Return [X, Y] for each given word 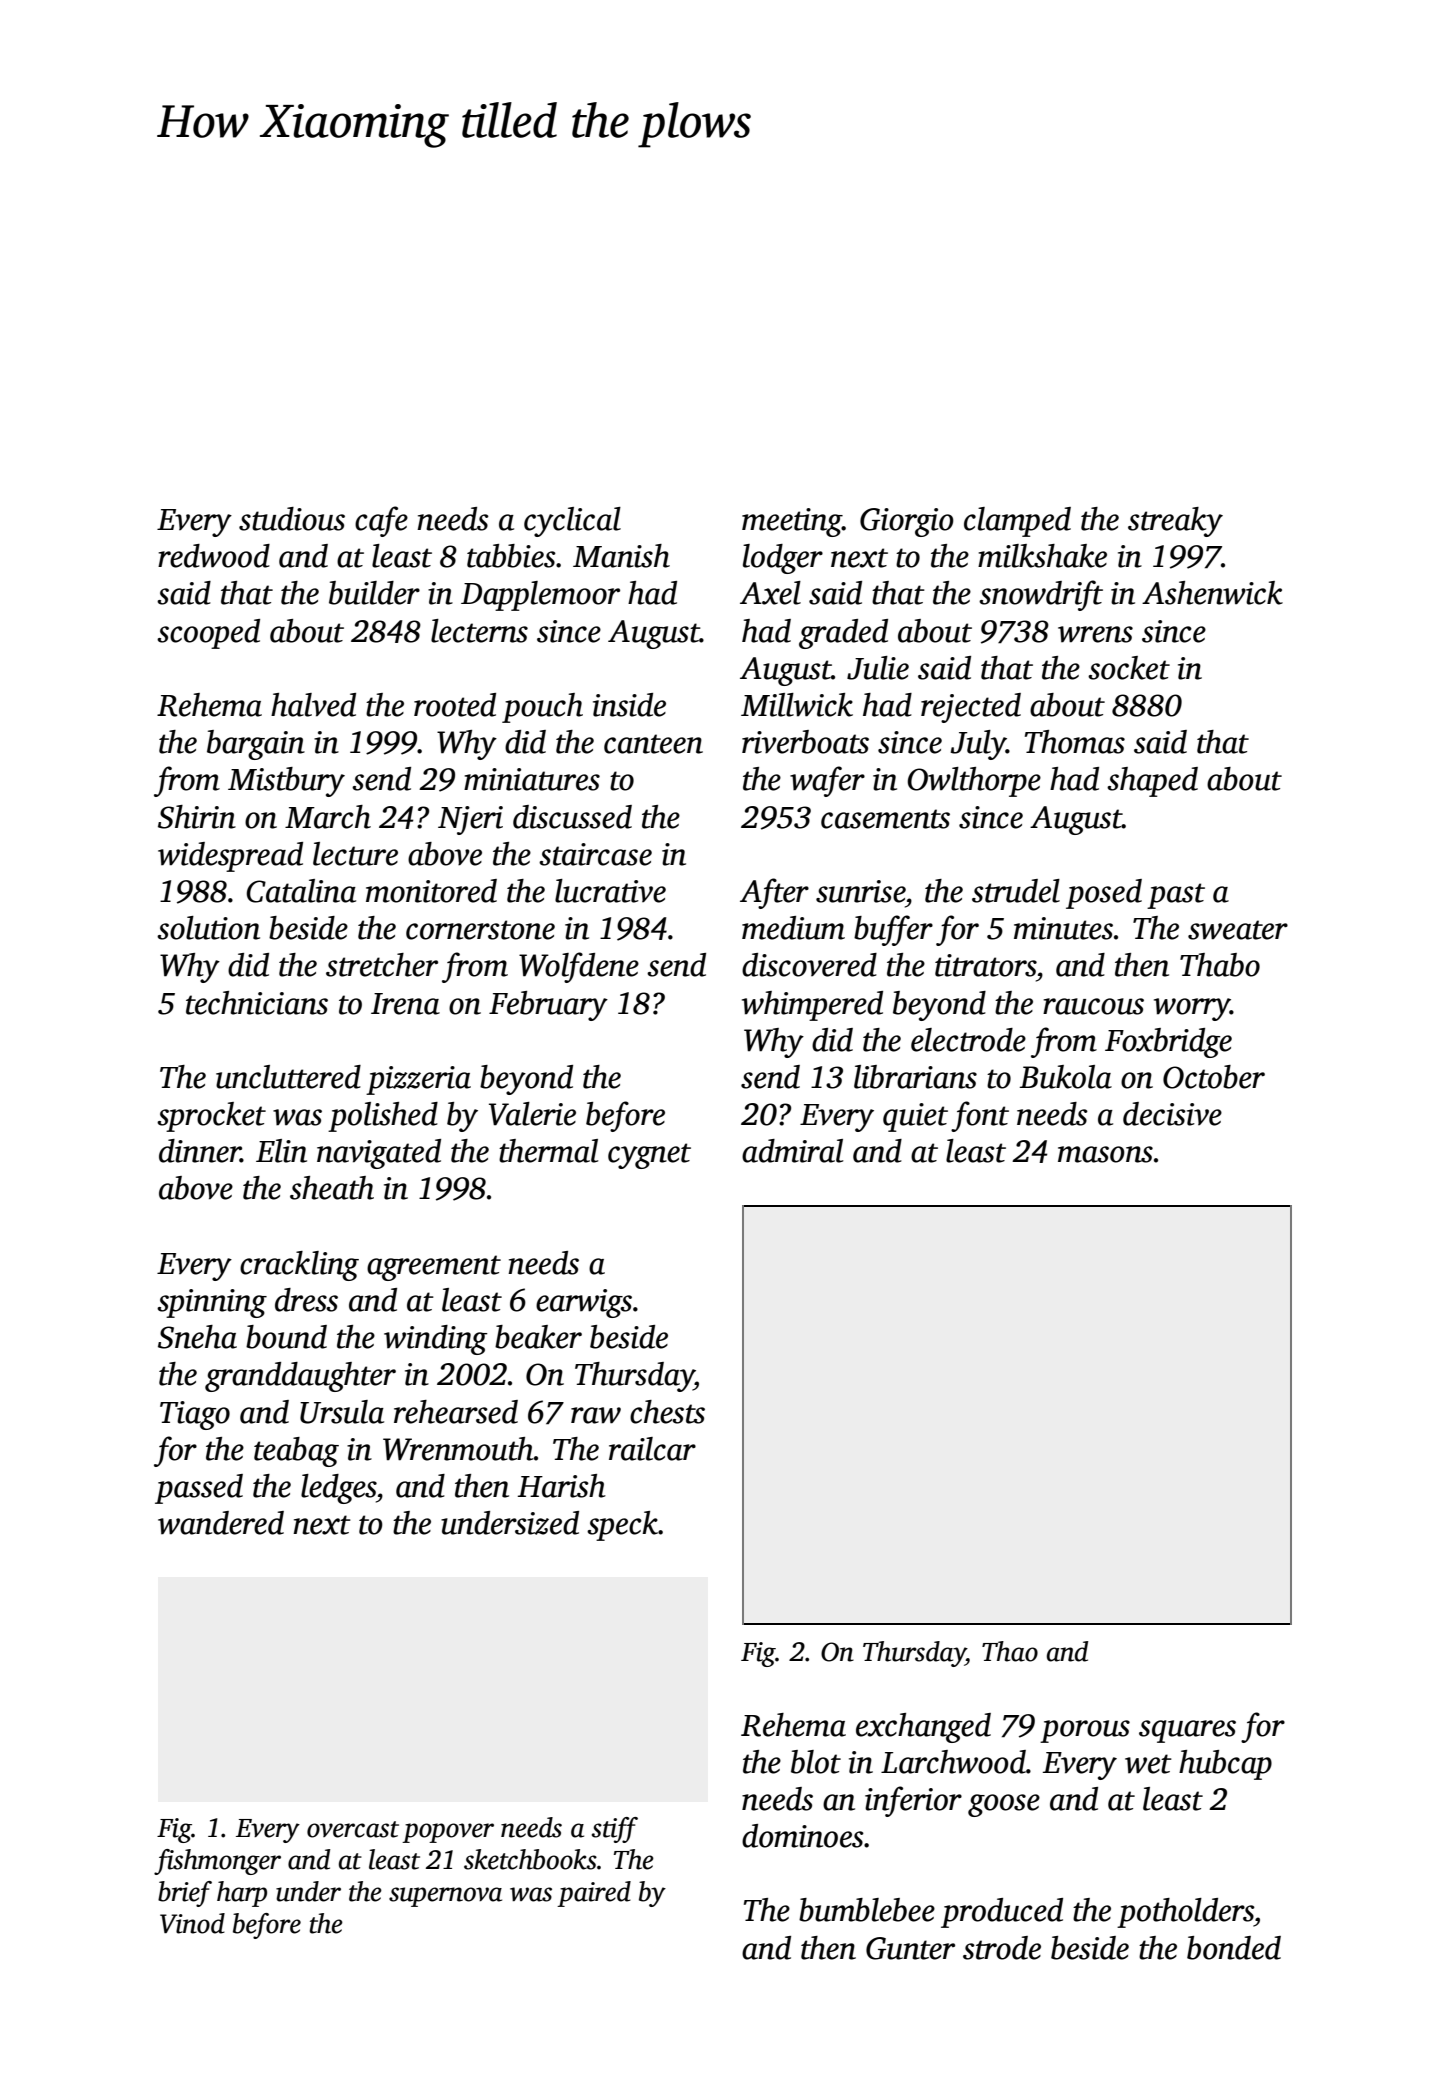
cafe [381, 521]
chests [667, 1412]
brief [185, 1894]
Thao [1010, 1651]
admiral [792, 1151]
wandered [221, 1523]
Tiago [195, 1415]
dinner [200, 1151]
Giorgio [907, 522]
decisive [1172, 1114]
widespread [230, 857]
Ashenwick [1212, 593]
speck [622, 1526]
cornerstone [480, 930]
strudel [1016, 891]
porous [1085, 1731]
